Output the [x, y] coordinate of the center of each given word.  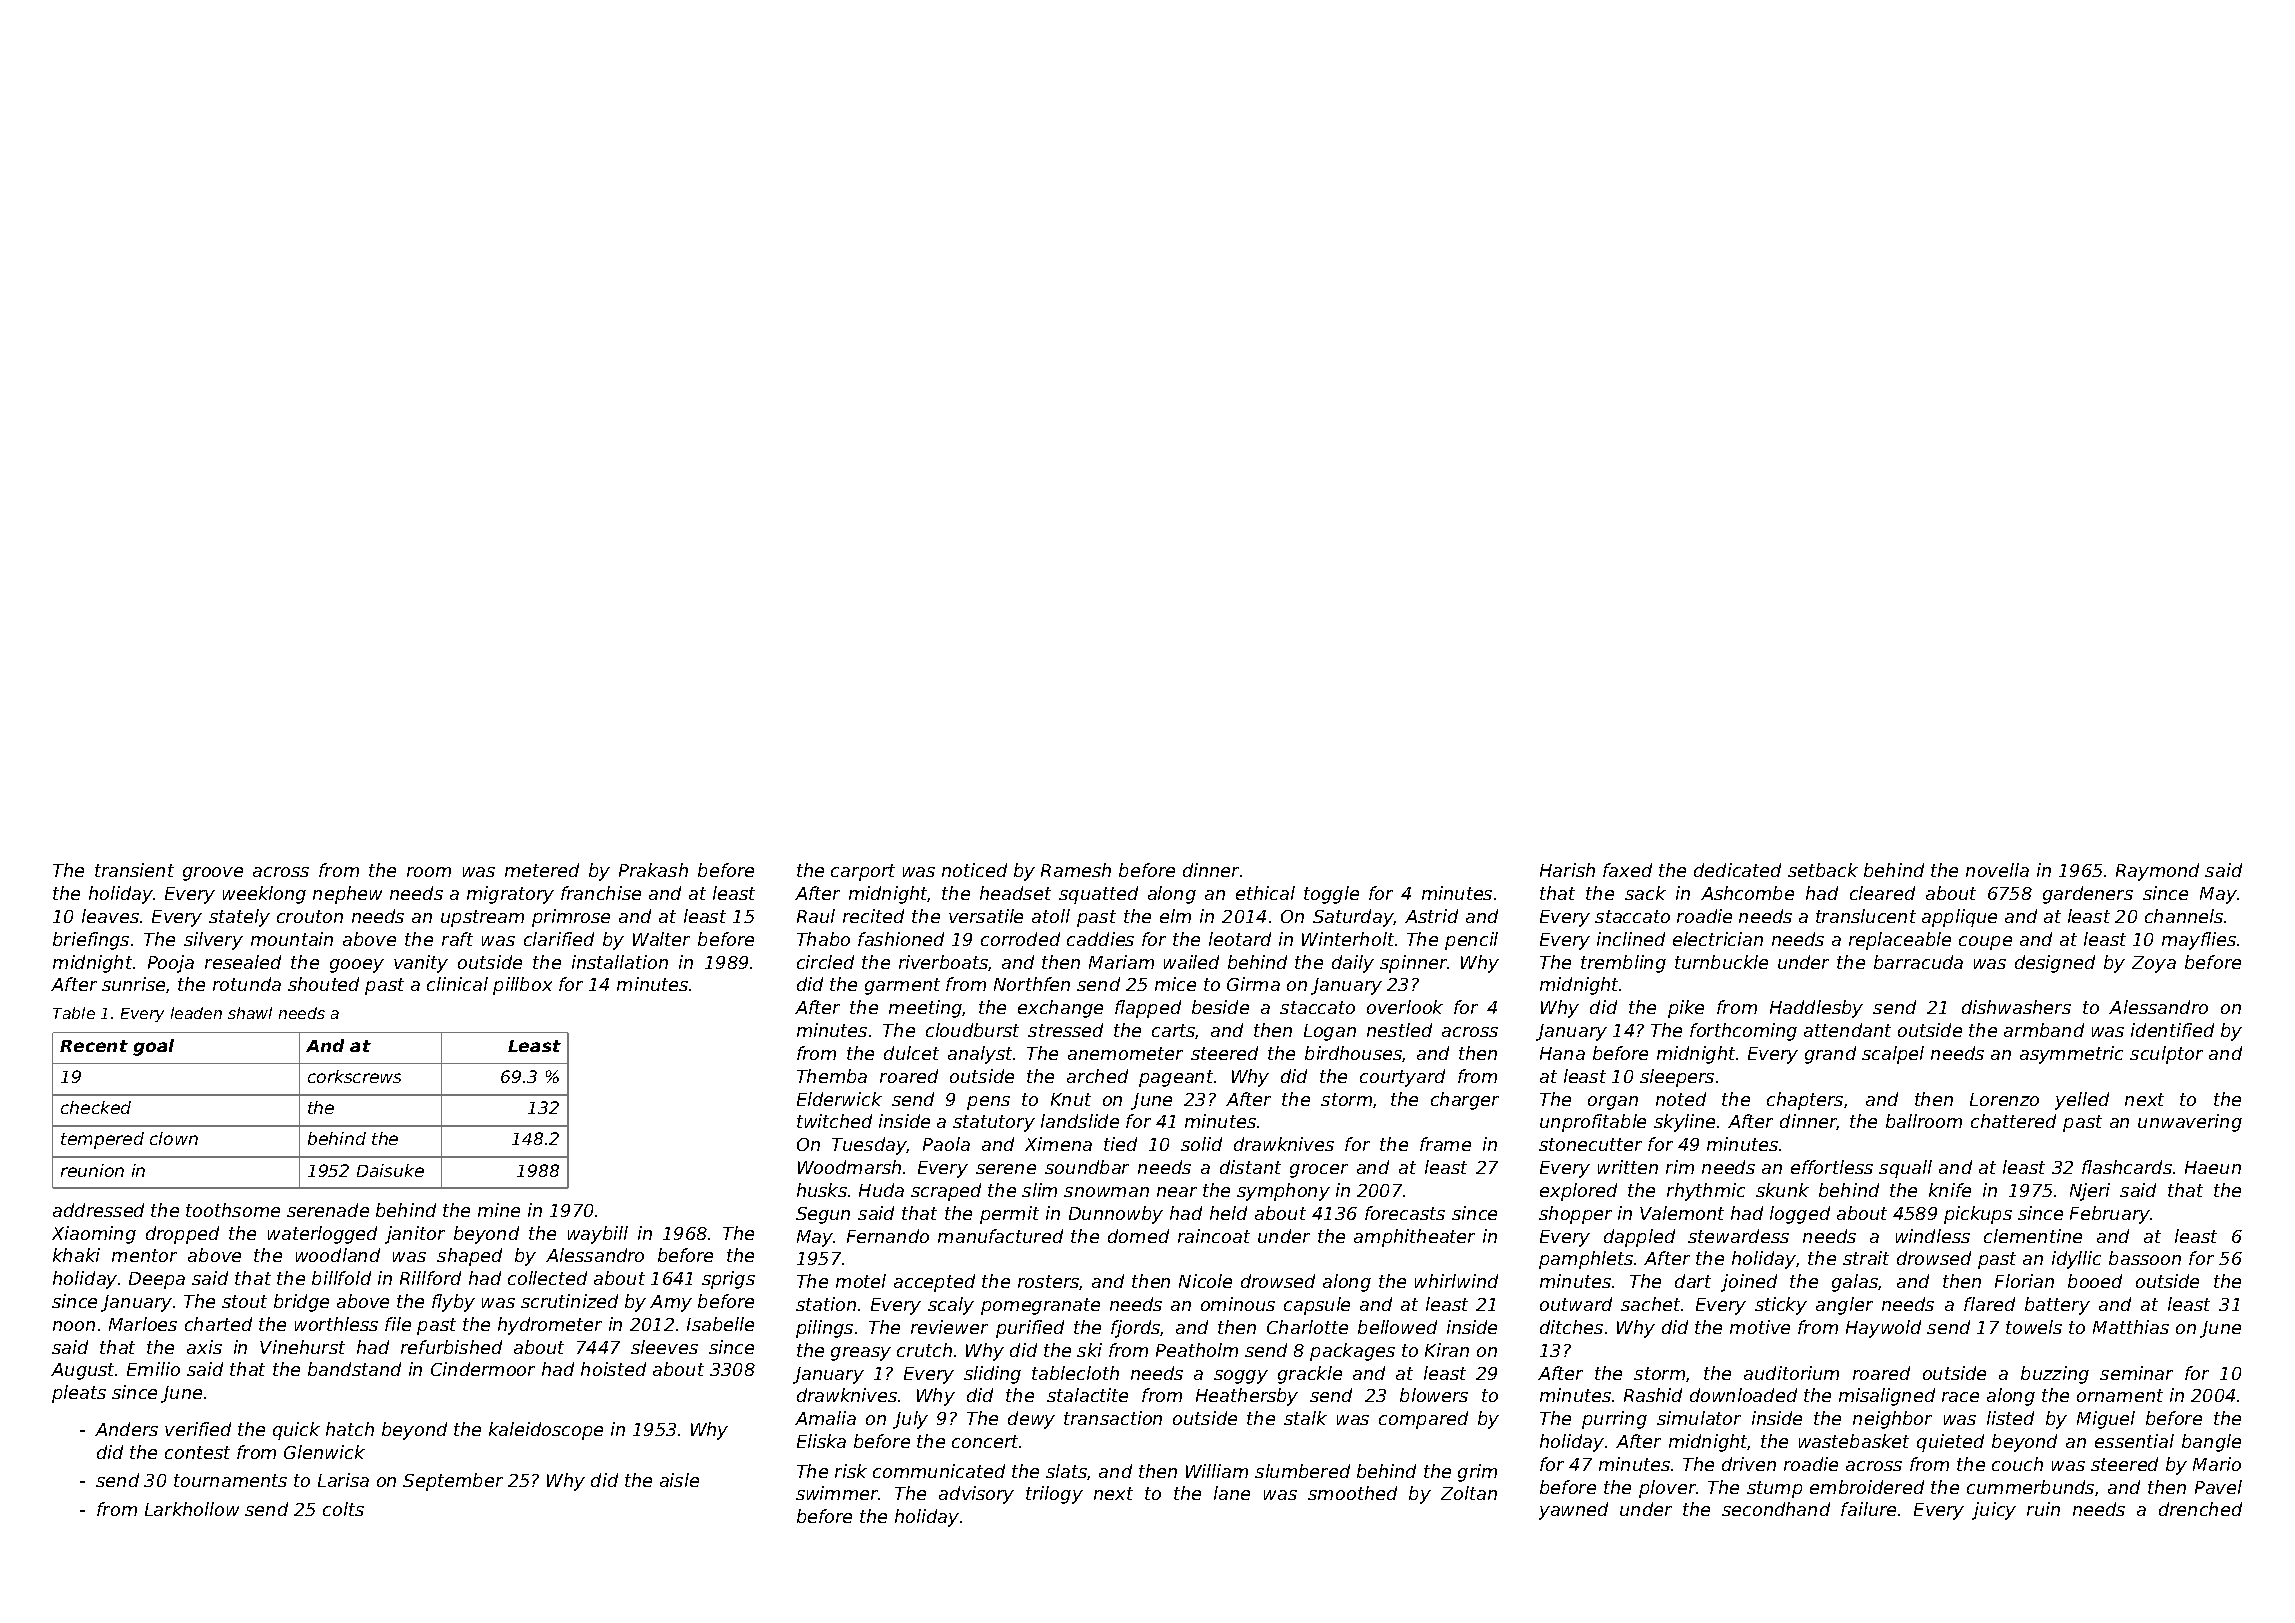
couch [2017, 1464]
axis [204, 1347]
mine [499, 1210]
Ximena [1058, 1144]
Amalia [825, 1418]
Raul [816, 916]
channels [2184, 916]
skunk [1782, 1190]
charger [1465, 1101]
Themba [832, 1076]
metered [542, 870]
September [453, 1482]
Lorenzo [2004, 1099]
